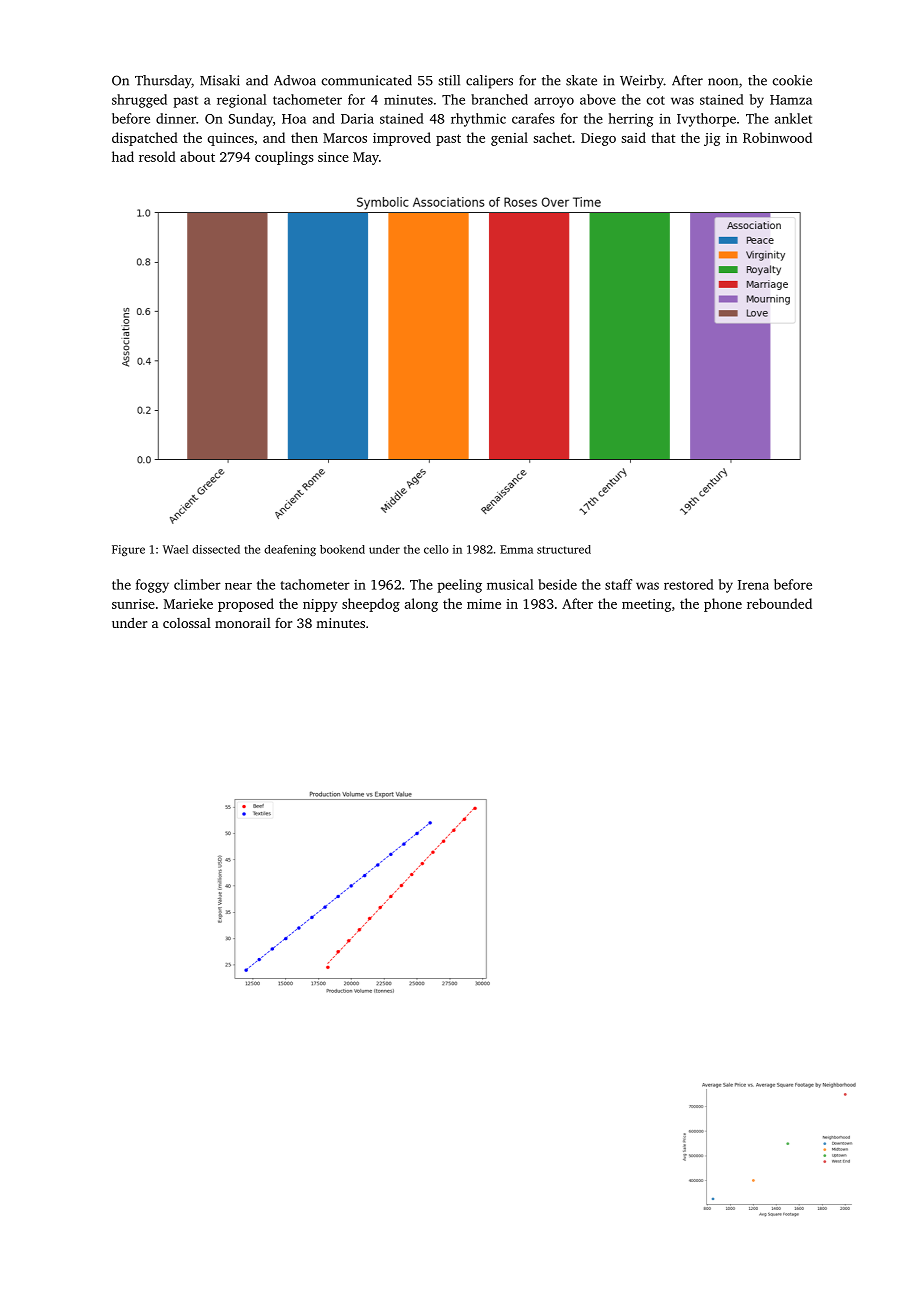 This document has width=924, height=1308. Describe the element at coordinates (371, 605) in the document. I see `sheepdog` at that location.
